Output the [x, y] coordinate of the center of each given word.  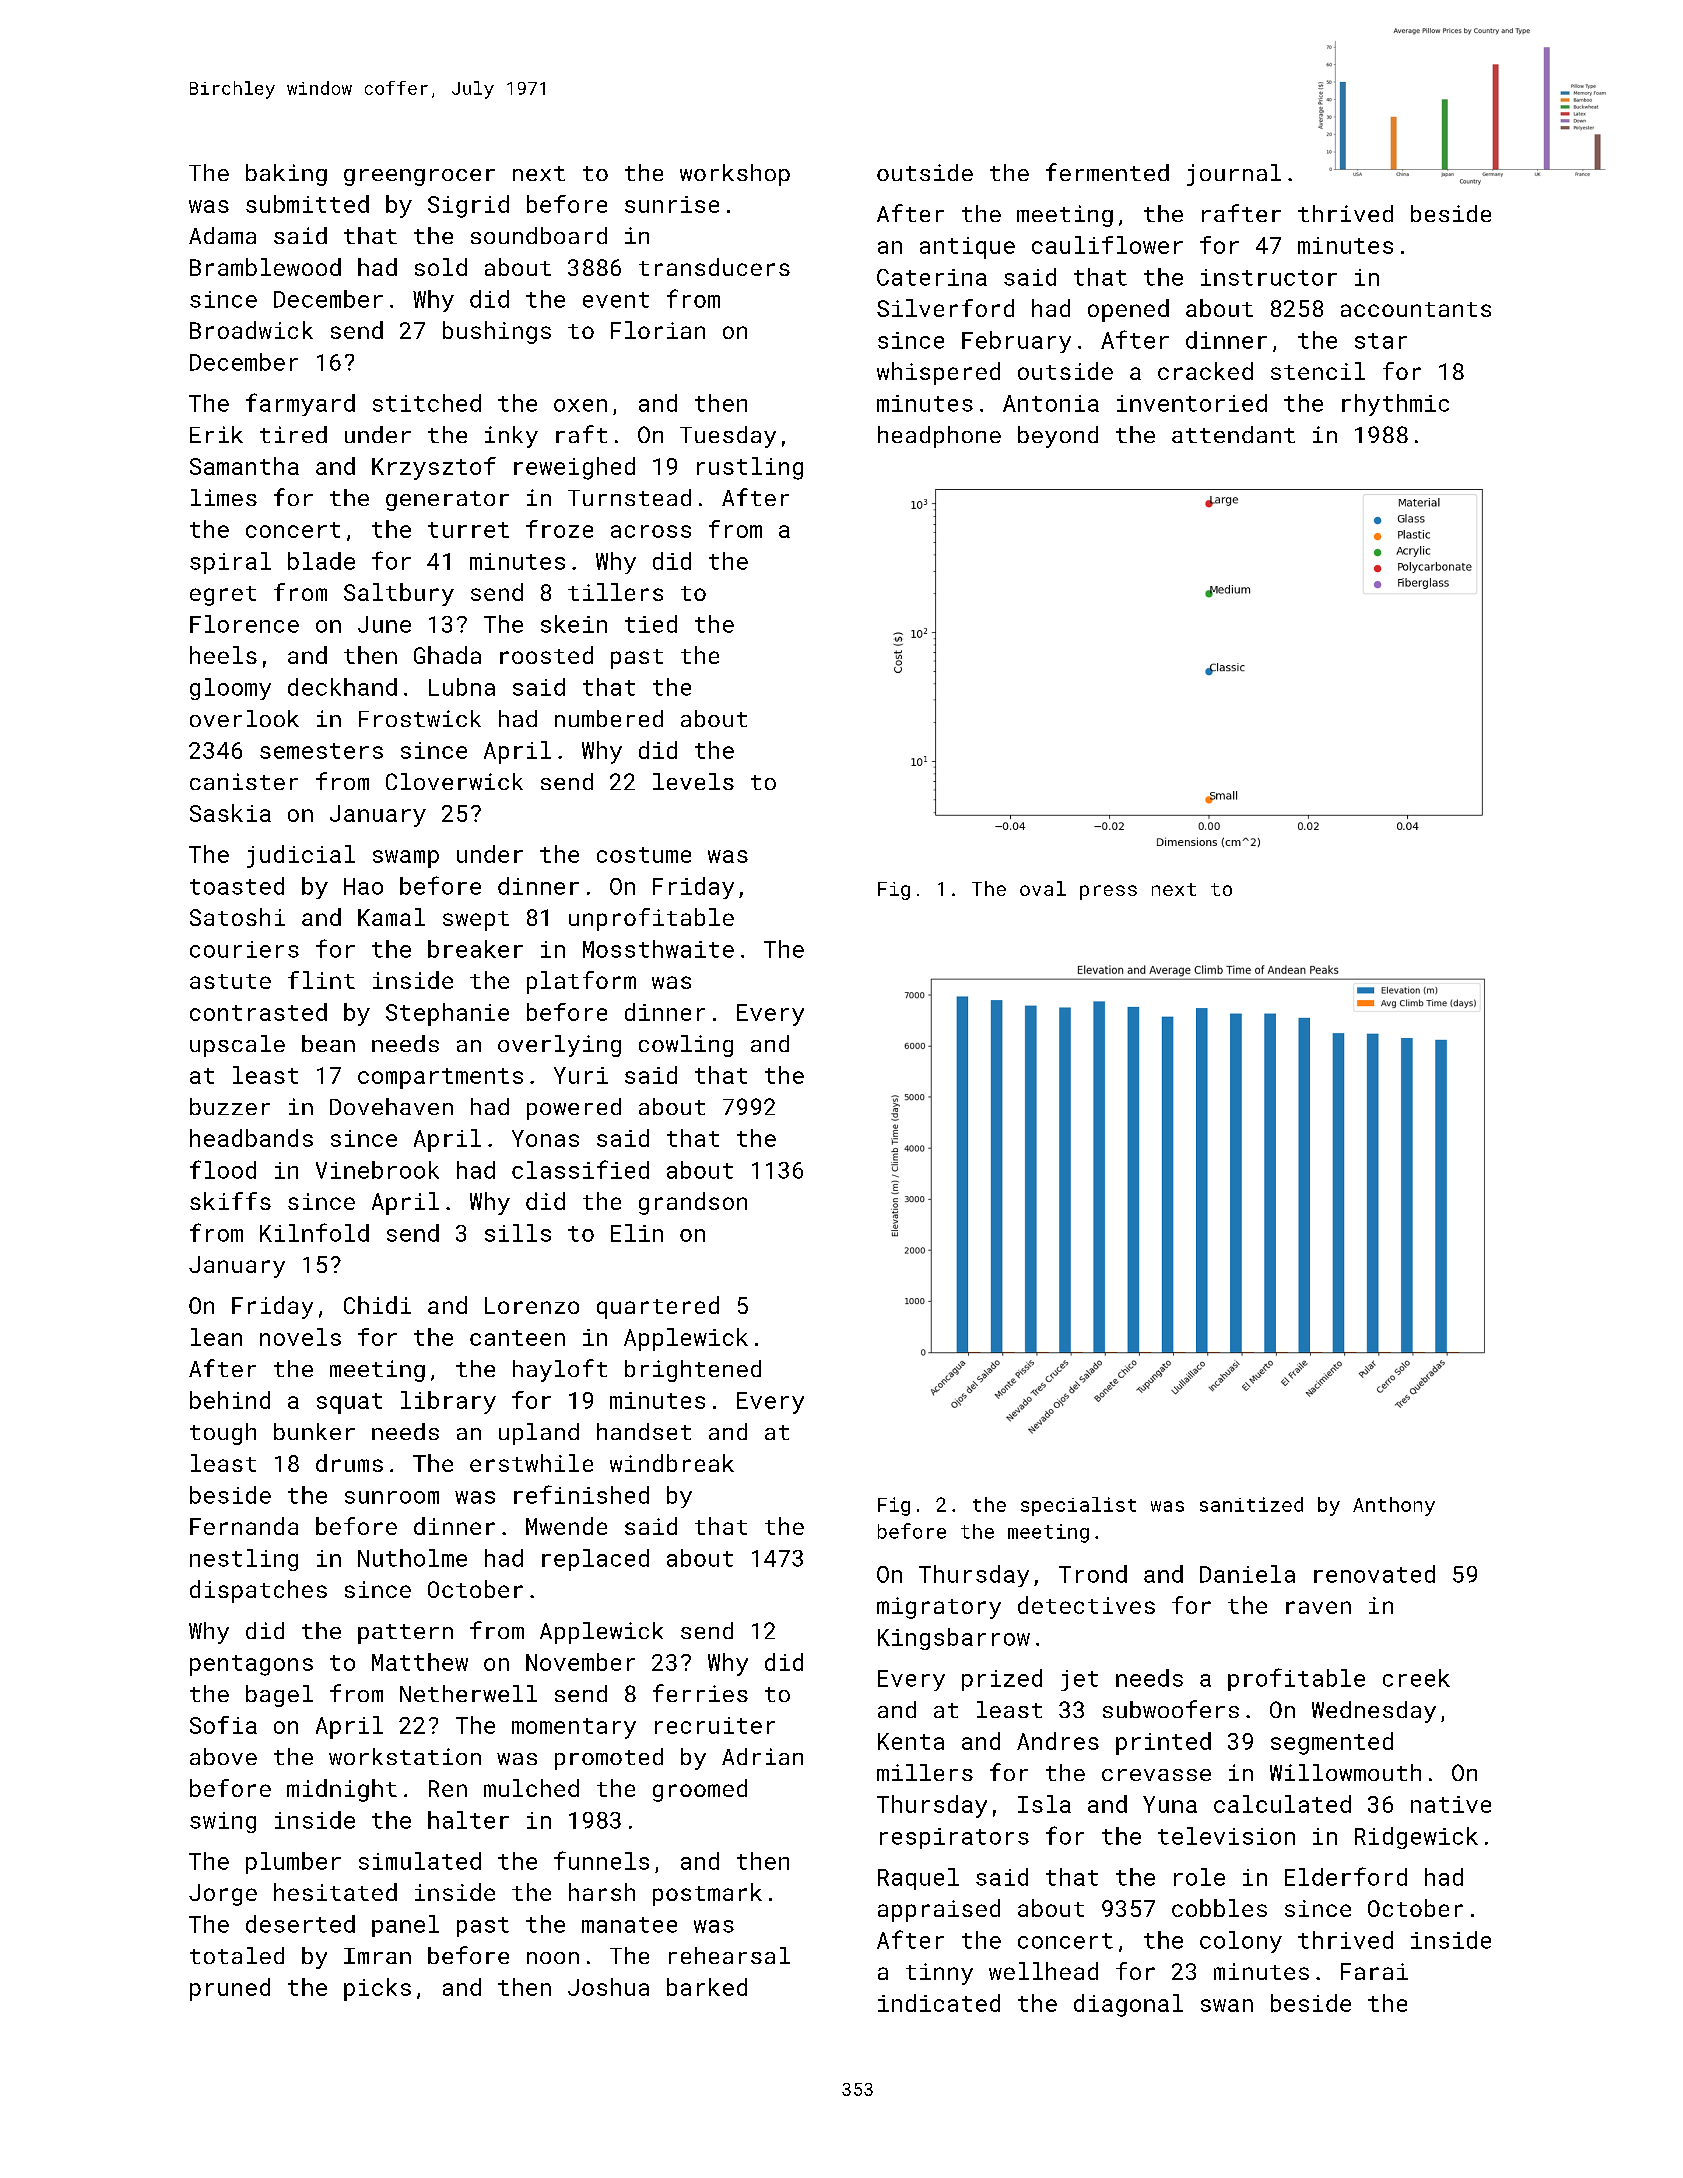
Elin [637, 1233]
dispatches [258, 1591]
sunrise [672, 204]
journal [1234, 175]
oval [1043, 888]
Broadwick [251, 330]
